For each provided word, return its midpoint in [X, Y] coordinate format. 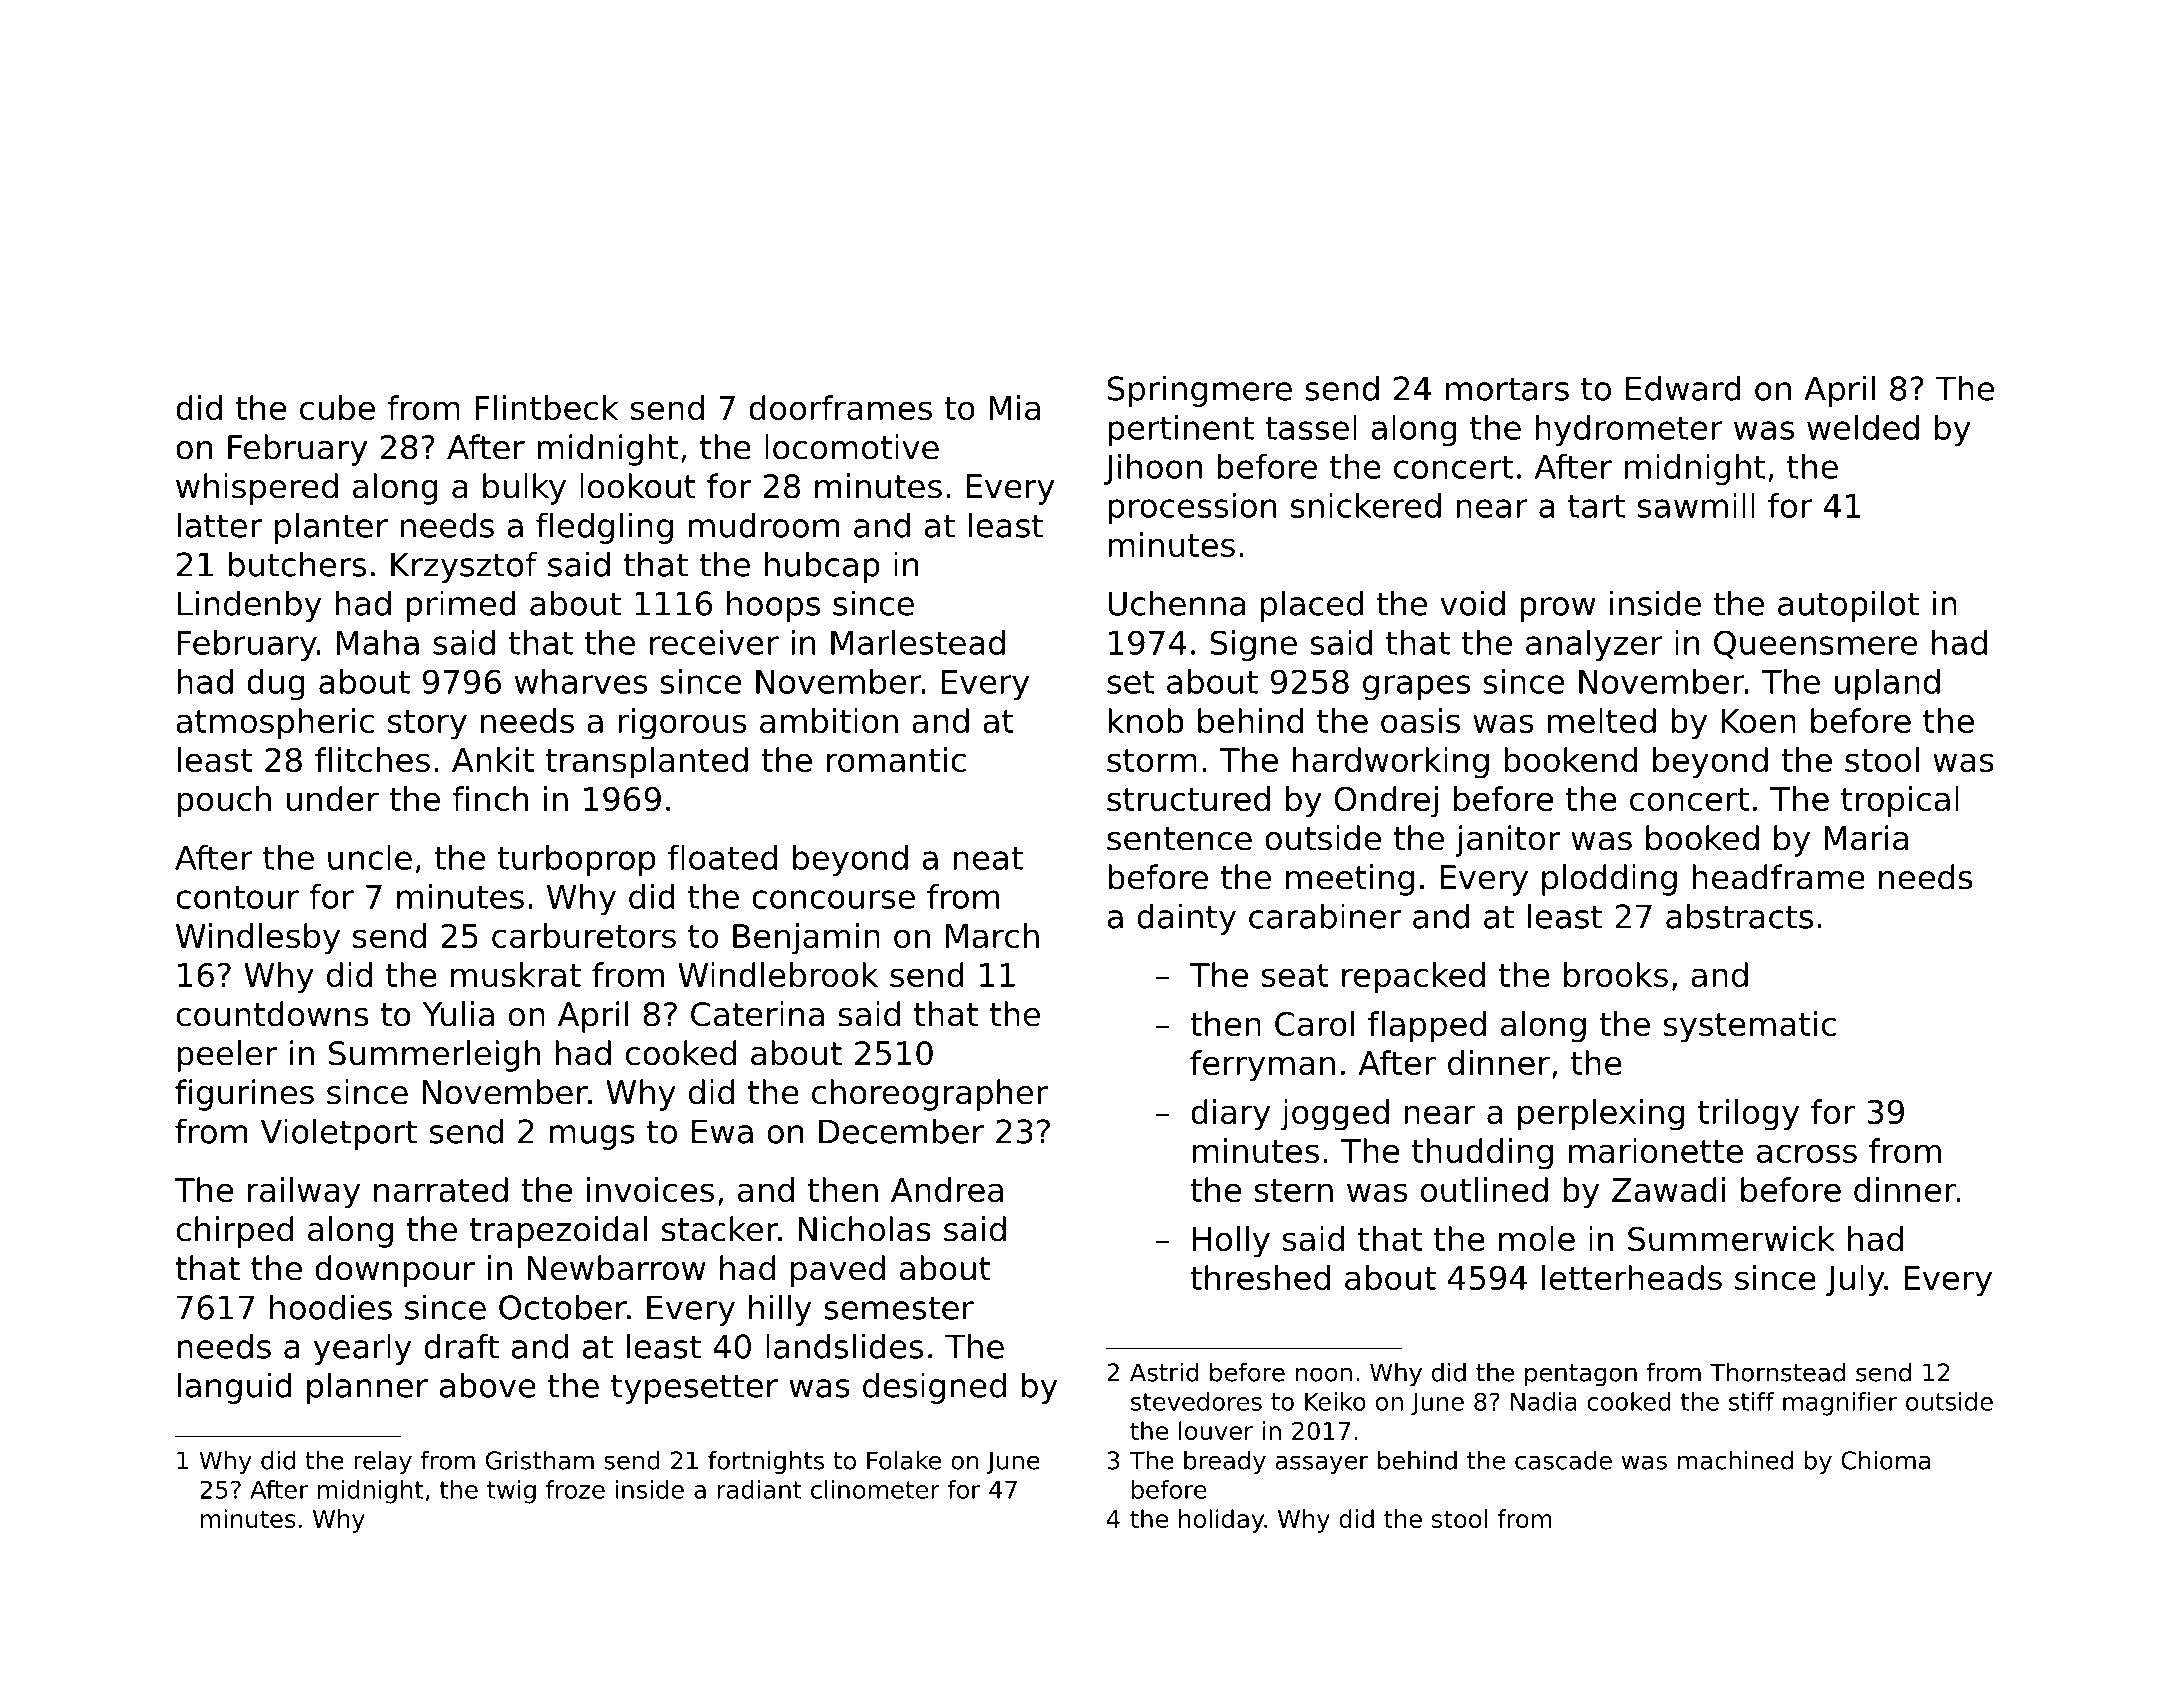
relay [383, 1463]
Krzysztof [464, 567]
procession [1192, 508]
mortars [1507, 389]
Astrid [1164, 1372]
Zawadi [1668, 1189]
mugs [592, 1137]
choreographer [930, 1095]
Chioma [1885, 1460]
